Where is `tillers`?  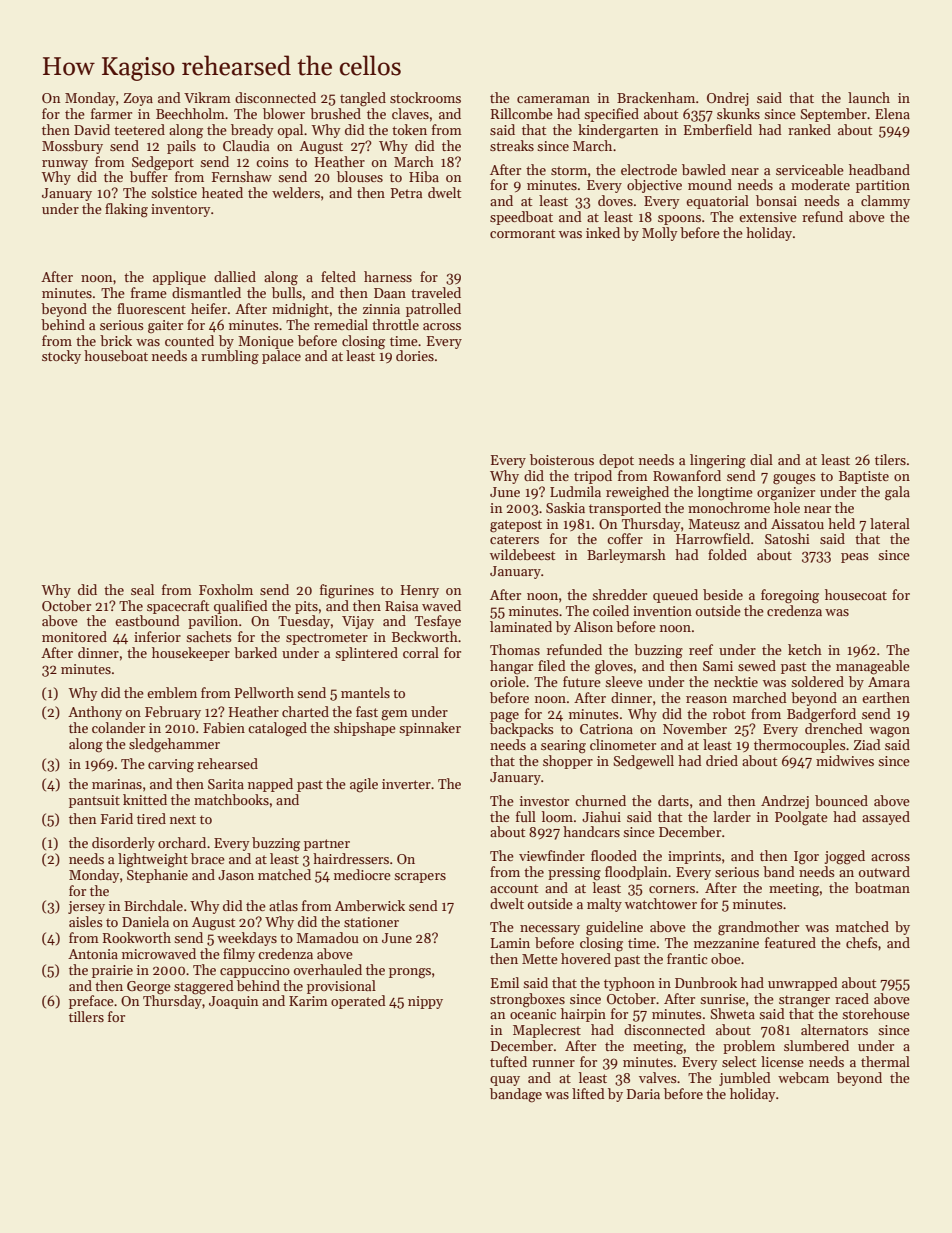
tillers is located at coordinates (86, 1016).
